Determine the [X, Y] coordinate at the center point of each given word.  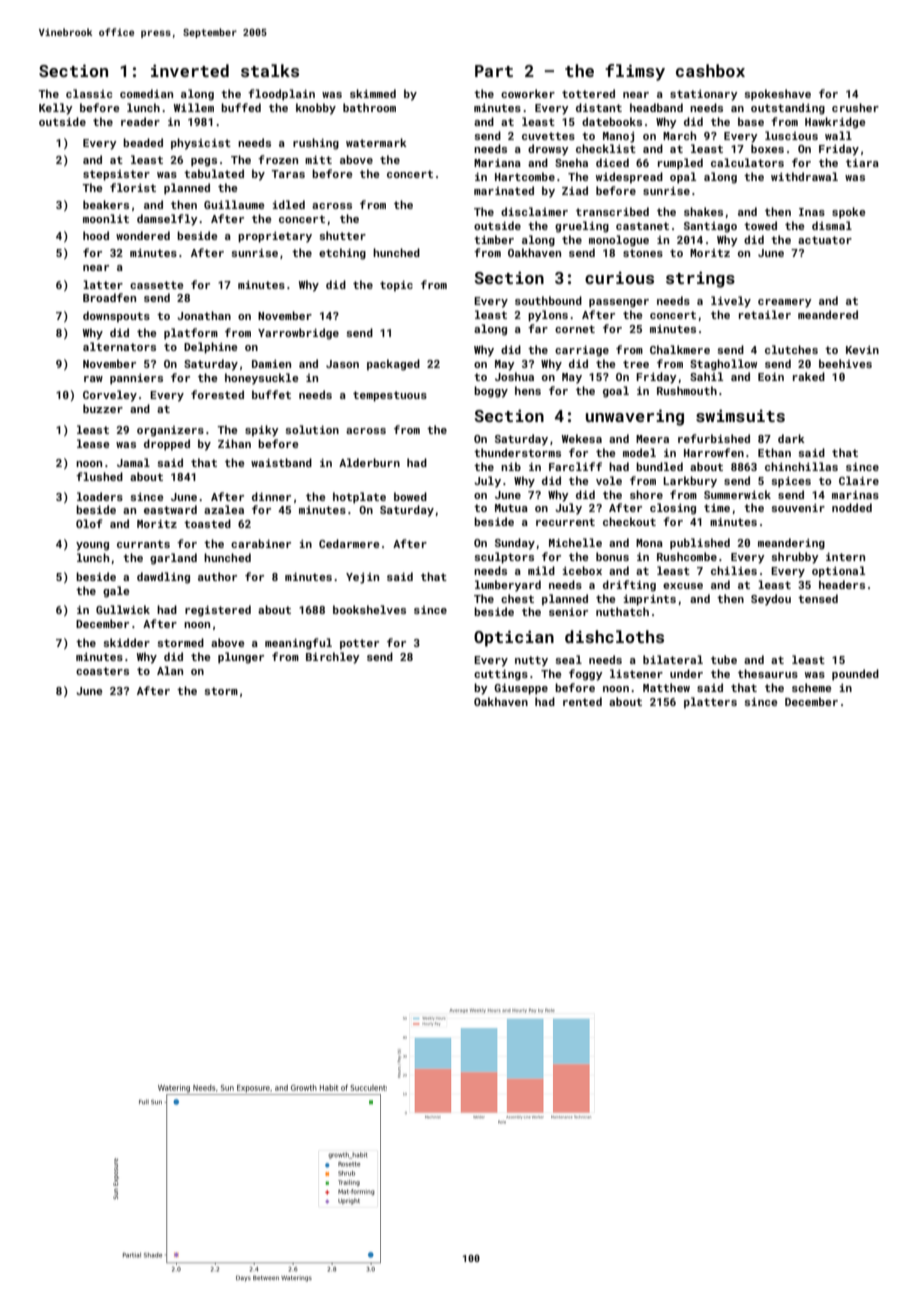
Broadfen [109, 297]
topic [396, 286]
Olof [89, 523]
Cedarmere [349, 543]
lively [731, 302]
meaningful [298, 644]
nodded [852, 507]
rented [582, 701]
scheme [812, 687]
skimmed [373, 93]
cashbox [710, 70]
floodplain [281, 95]
